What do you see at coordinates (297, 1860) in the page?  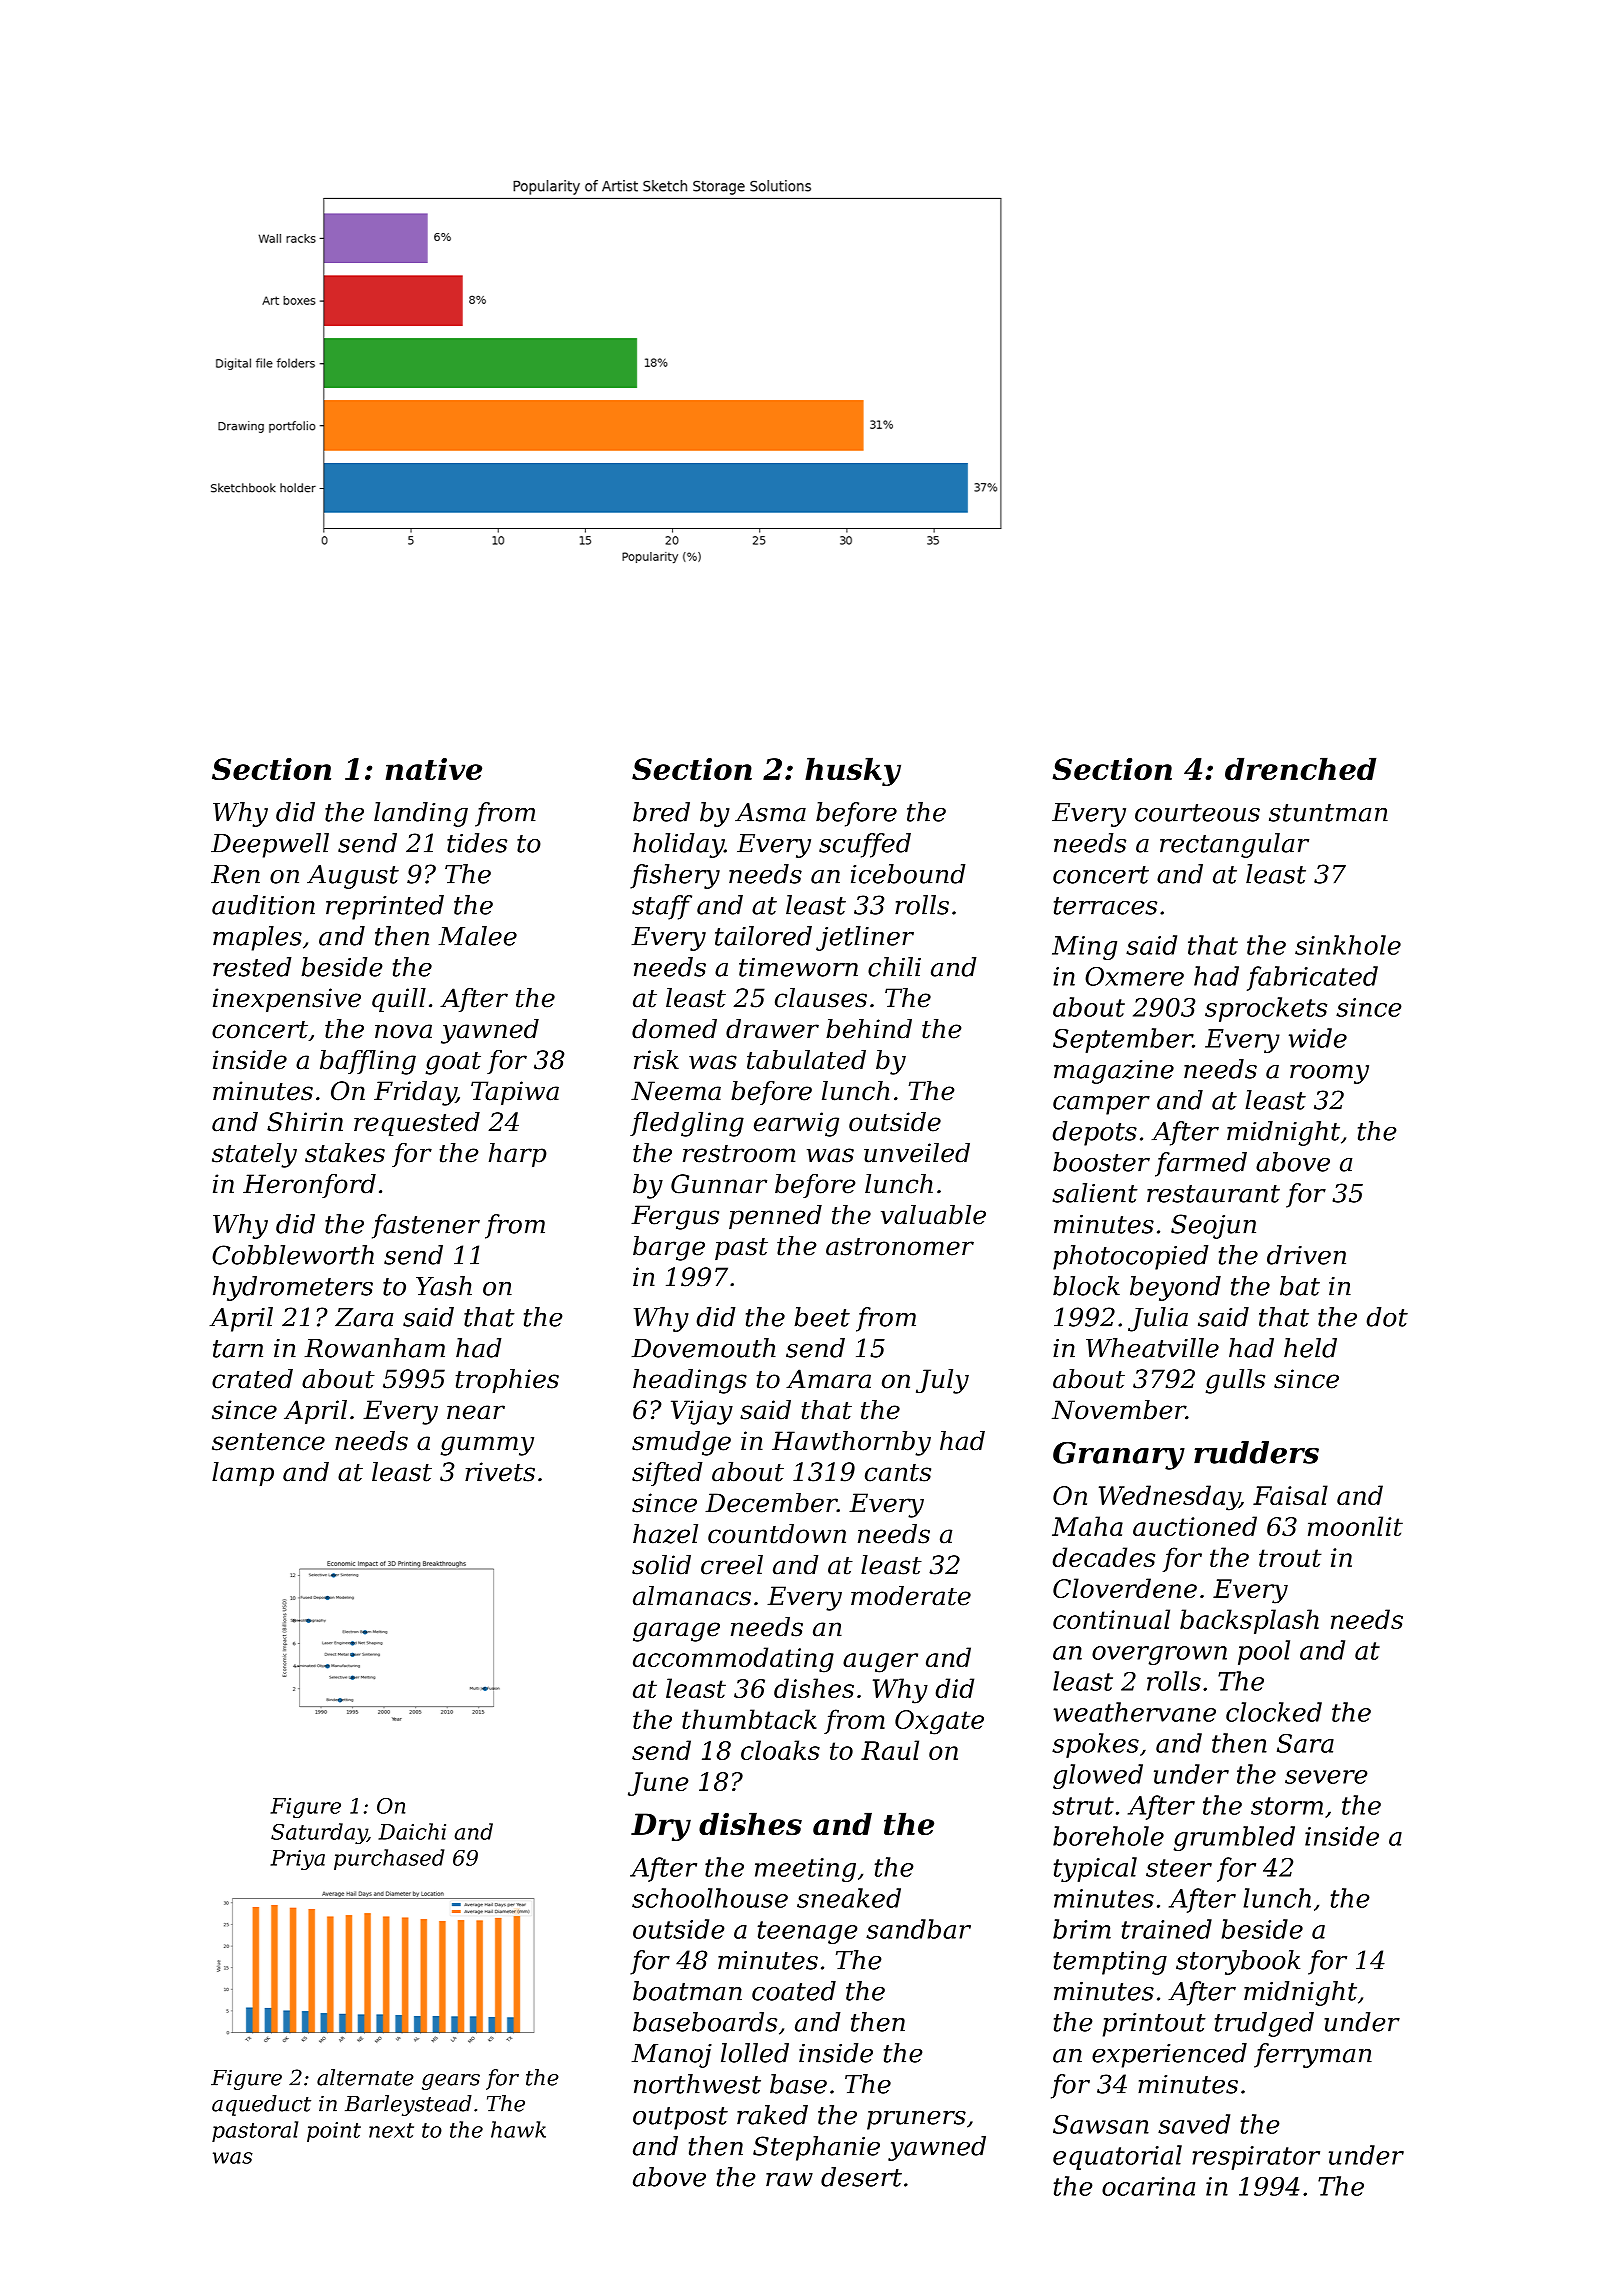 I see `Priya` at bounding box center [297, 1860].
